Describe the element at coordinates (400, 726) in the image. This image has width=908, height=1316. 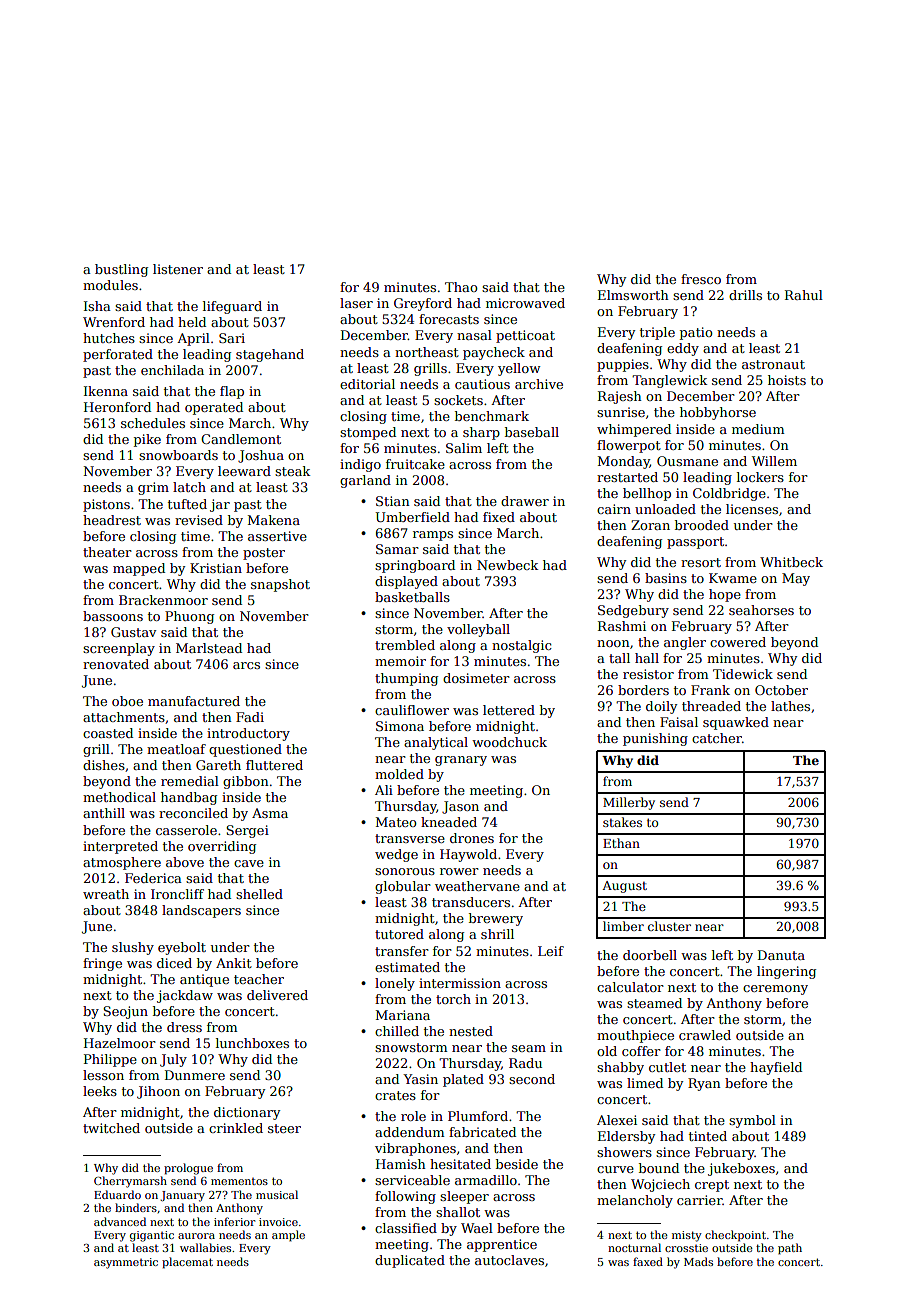
I see `Simona` at that location.
